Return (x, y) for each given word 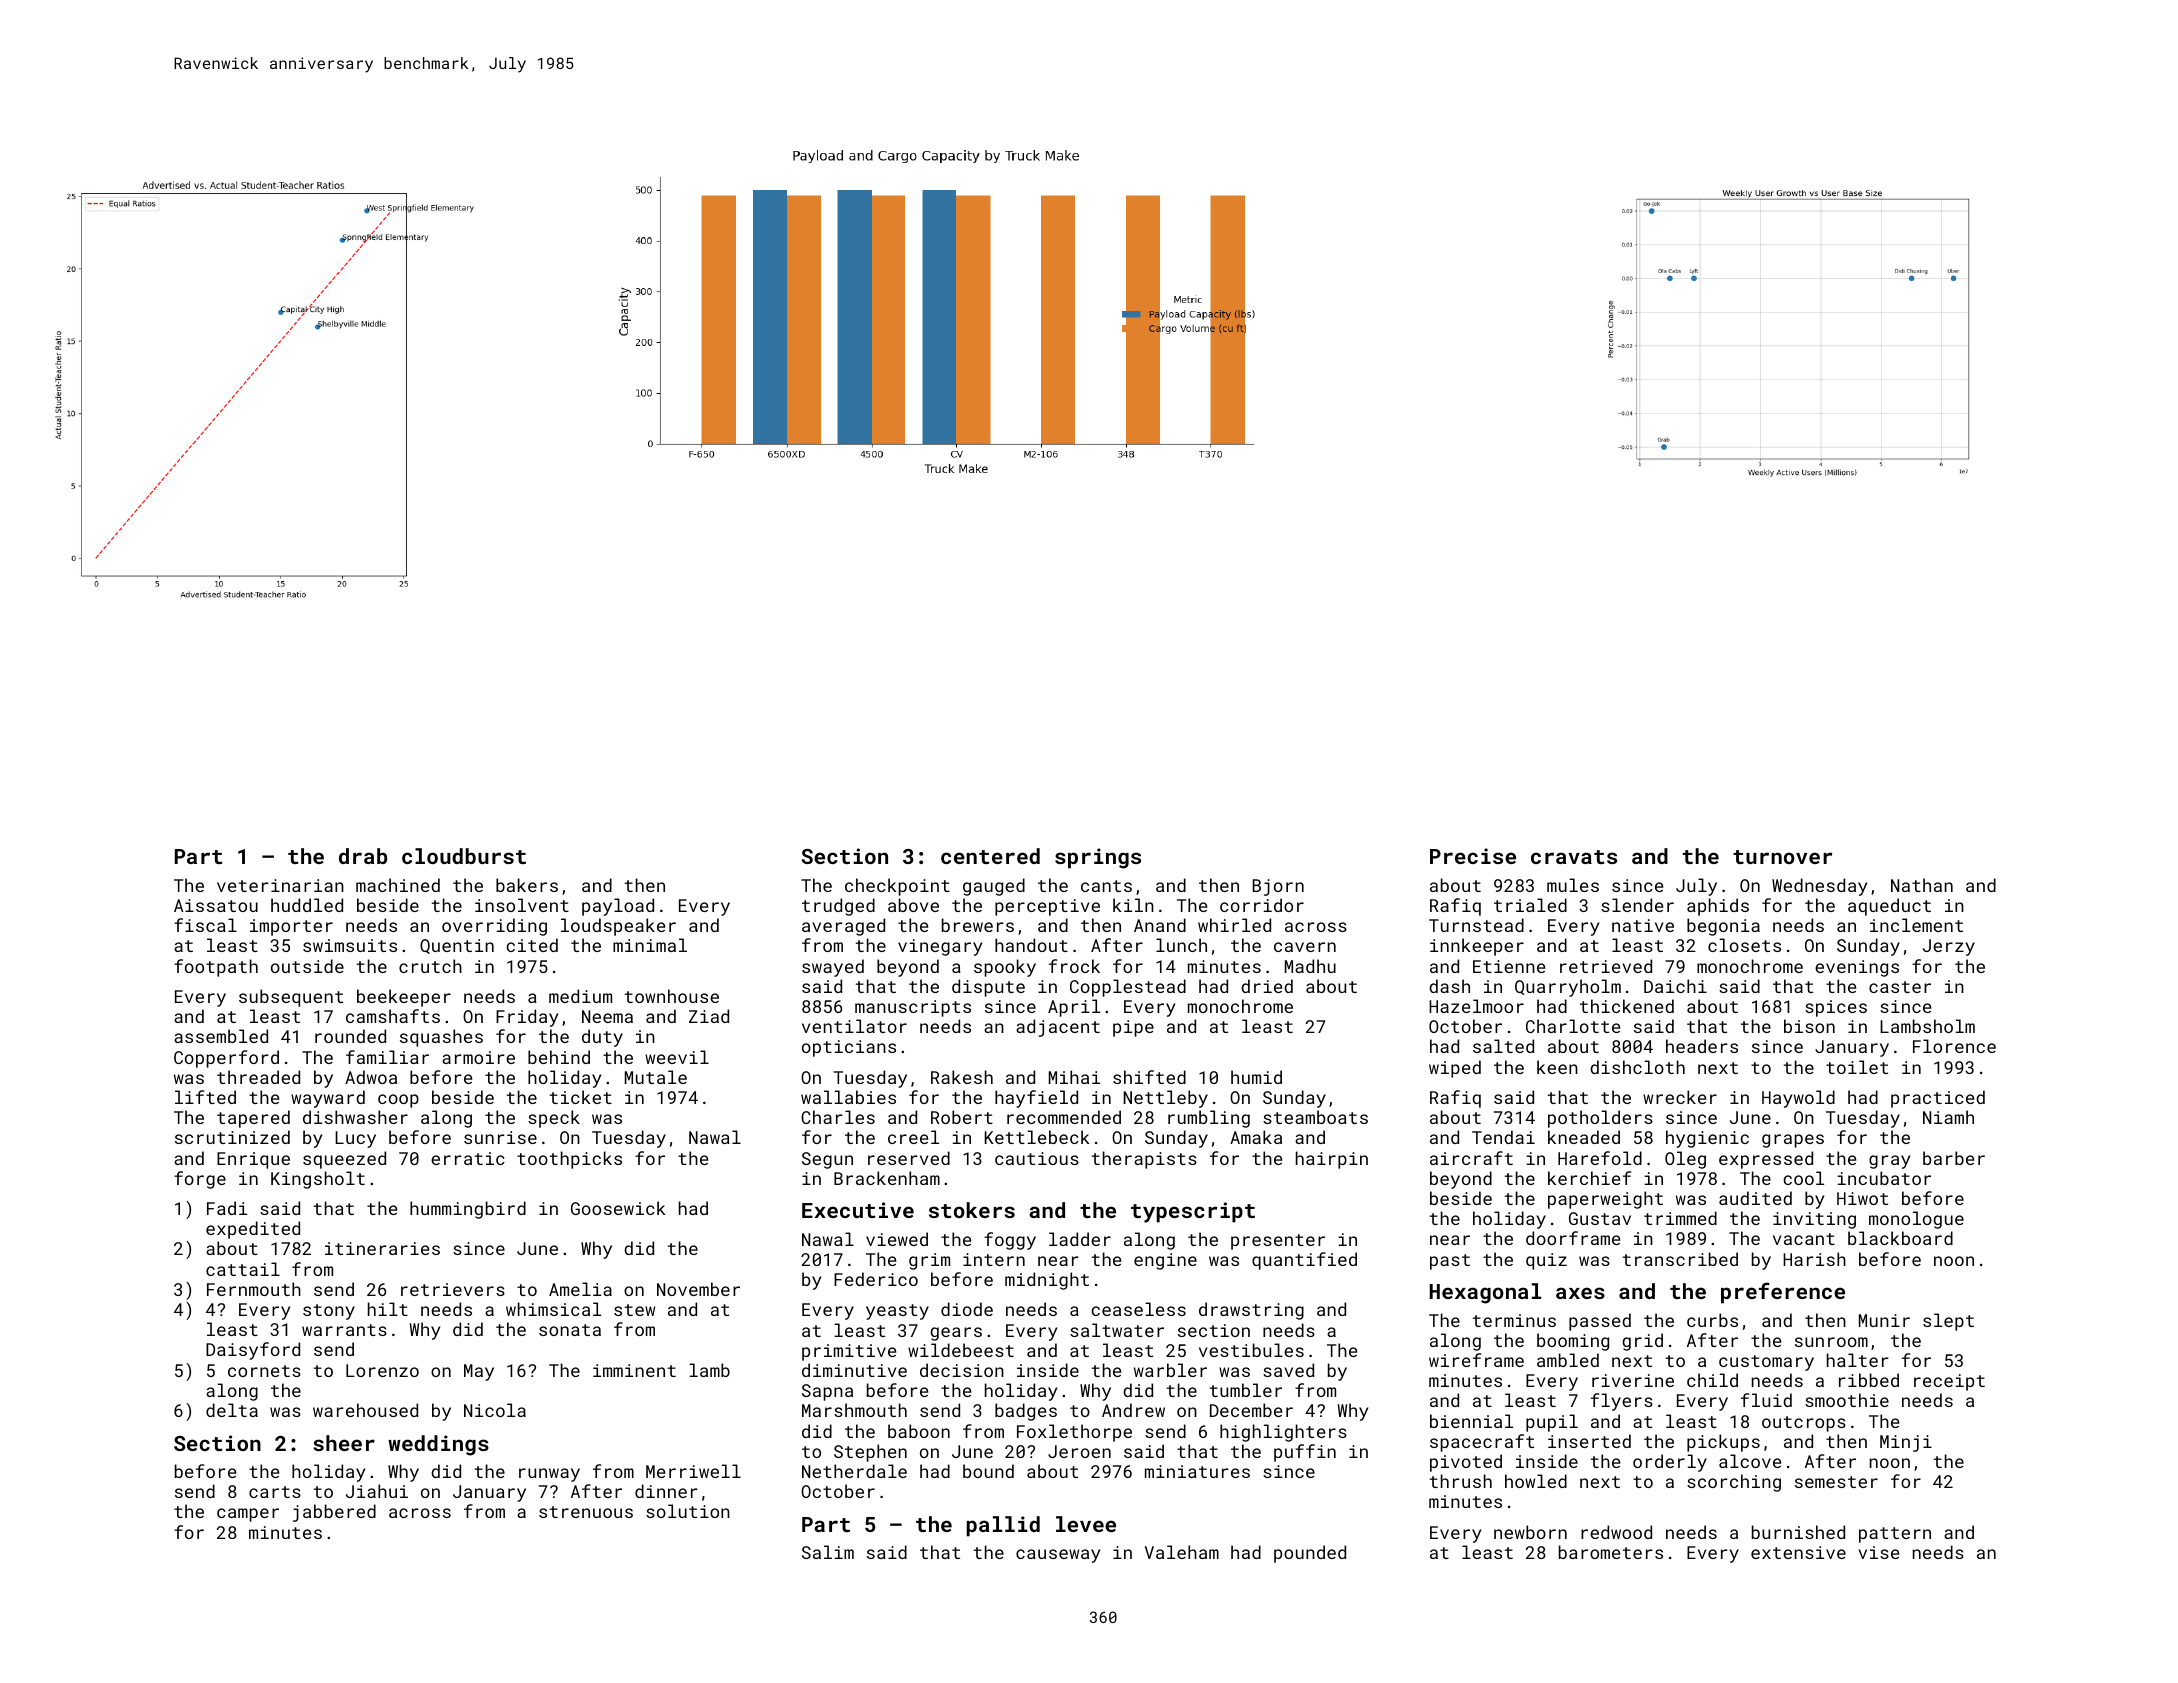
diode (967, 1309)
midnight (1047, 1281)
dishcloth (1637, 1067)
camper (248, 1515)
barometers (1611, 1552)
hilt (388, 1309)
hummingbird (468, 1210)
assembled (221, 1036)
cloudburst (464, 856)
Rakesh (962, 1077)
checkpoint (897, 887)
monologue (1916, 1220)
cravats (1574, 857)
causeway (1058, 1556)
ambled (1568, 1360)
